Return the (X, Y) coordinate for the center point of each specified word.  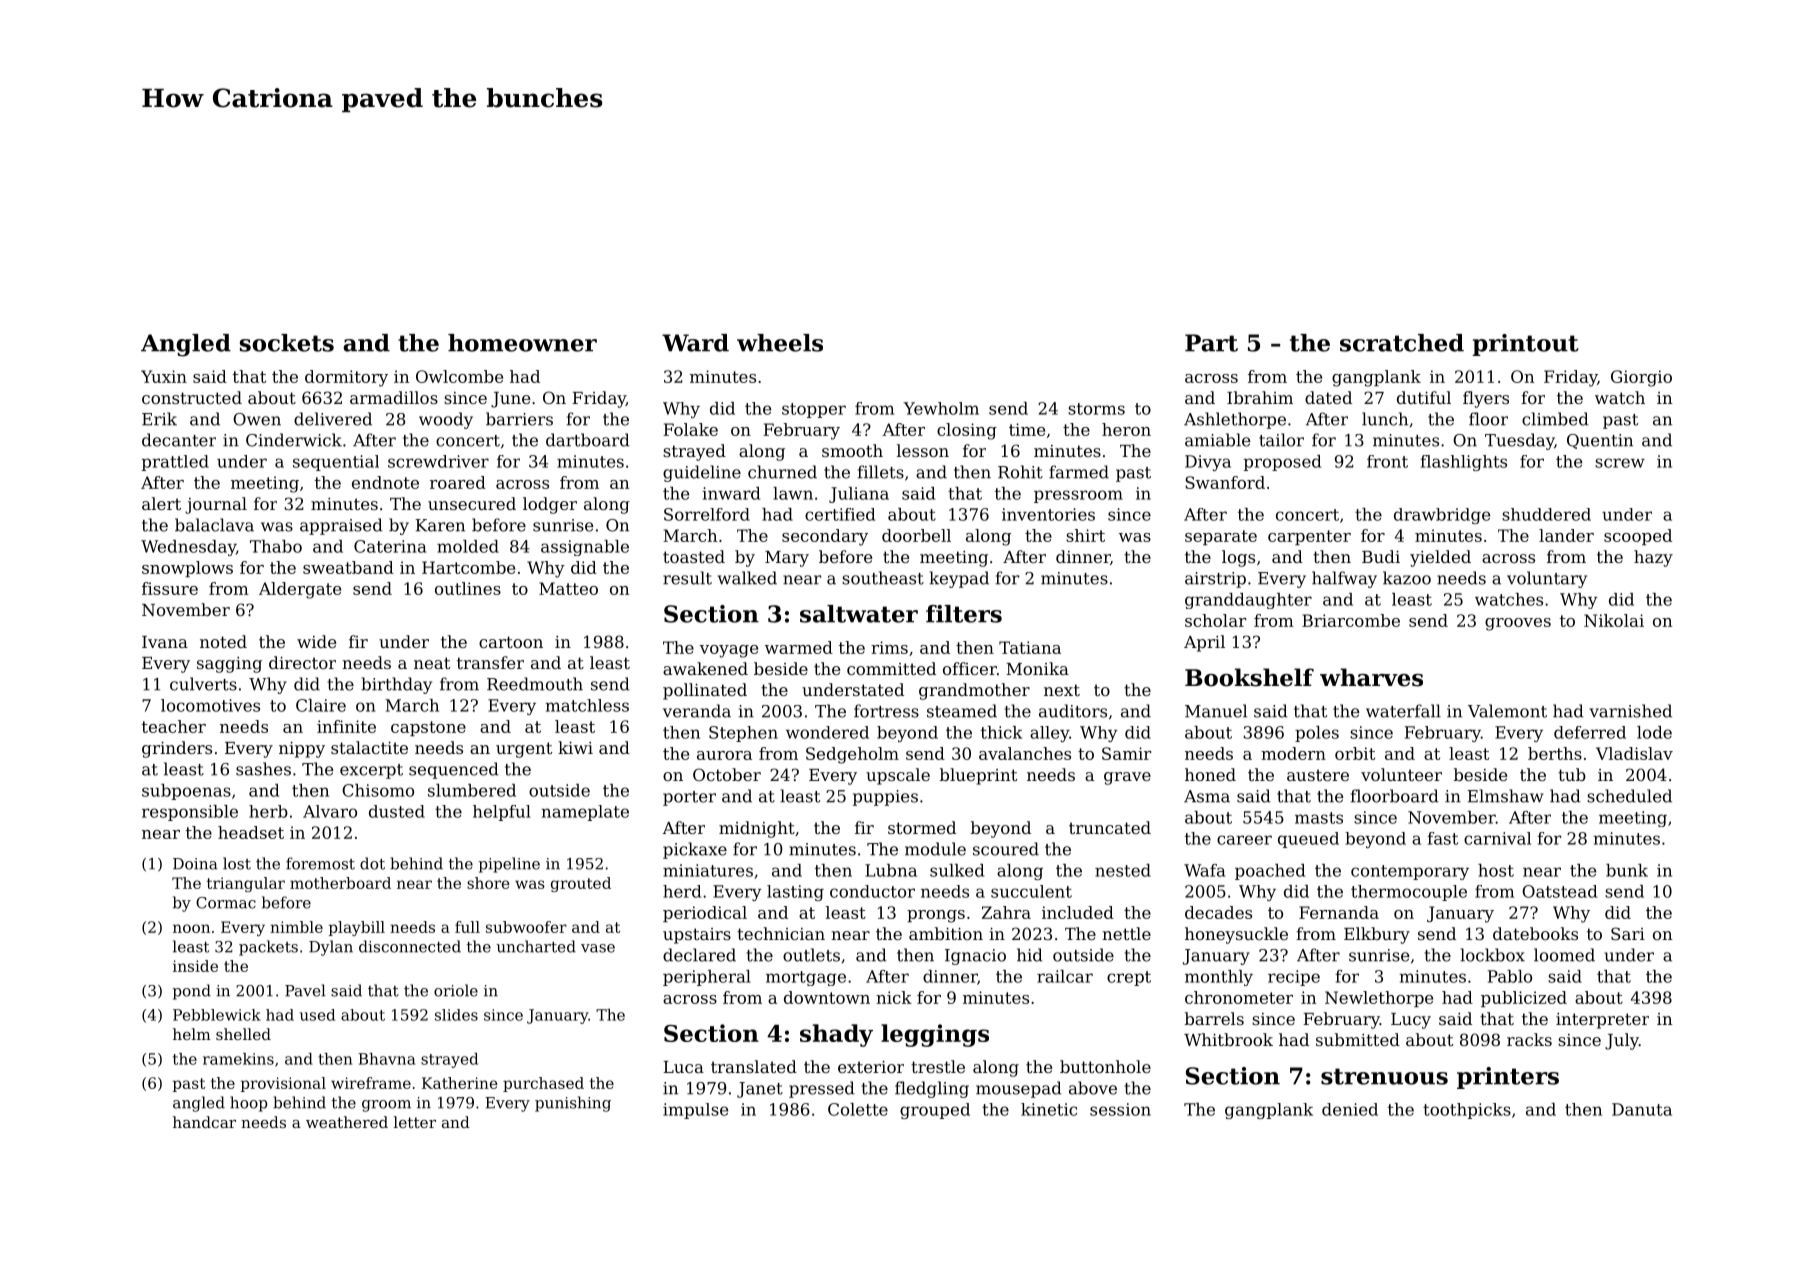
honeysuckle (1236, 935)
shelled (243, 1034)
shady (836, 1035)
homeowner (522, 343)
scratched (1402, 343)
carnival (1497, 838)
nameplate (585, 813)
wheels (780, 343)
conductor (872, 891)
